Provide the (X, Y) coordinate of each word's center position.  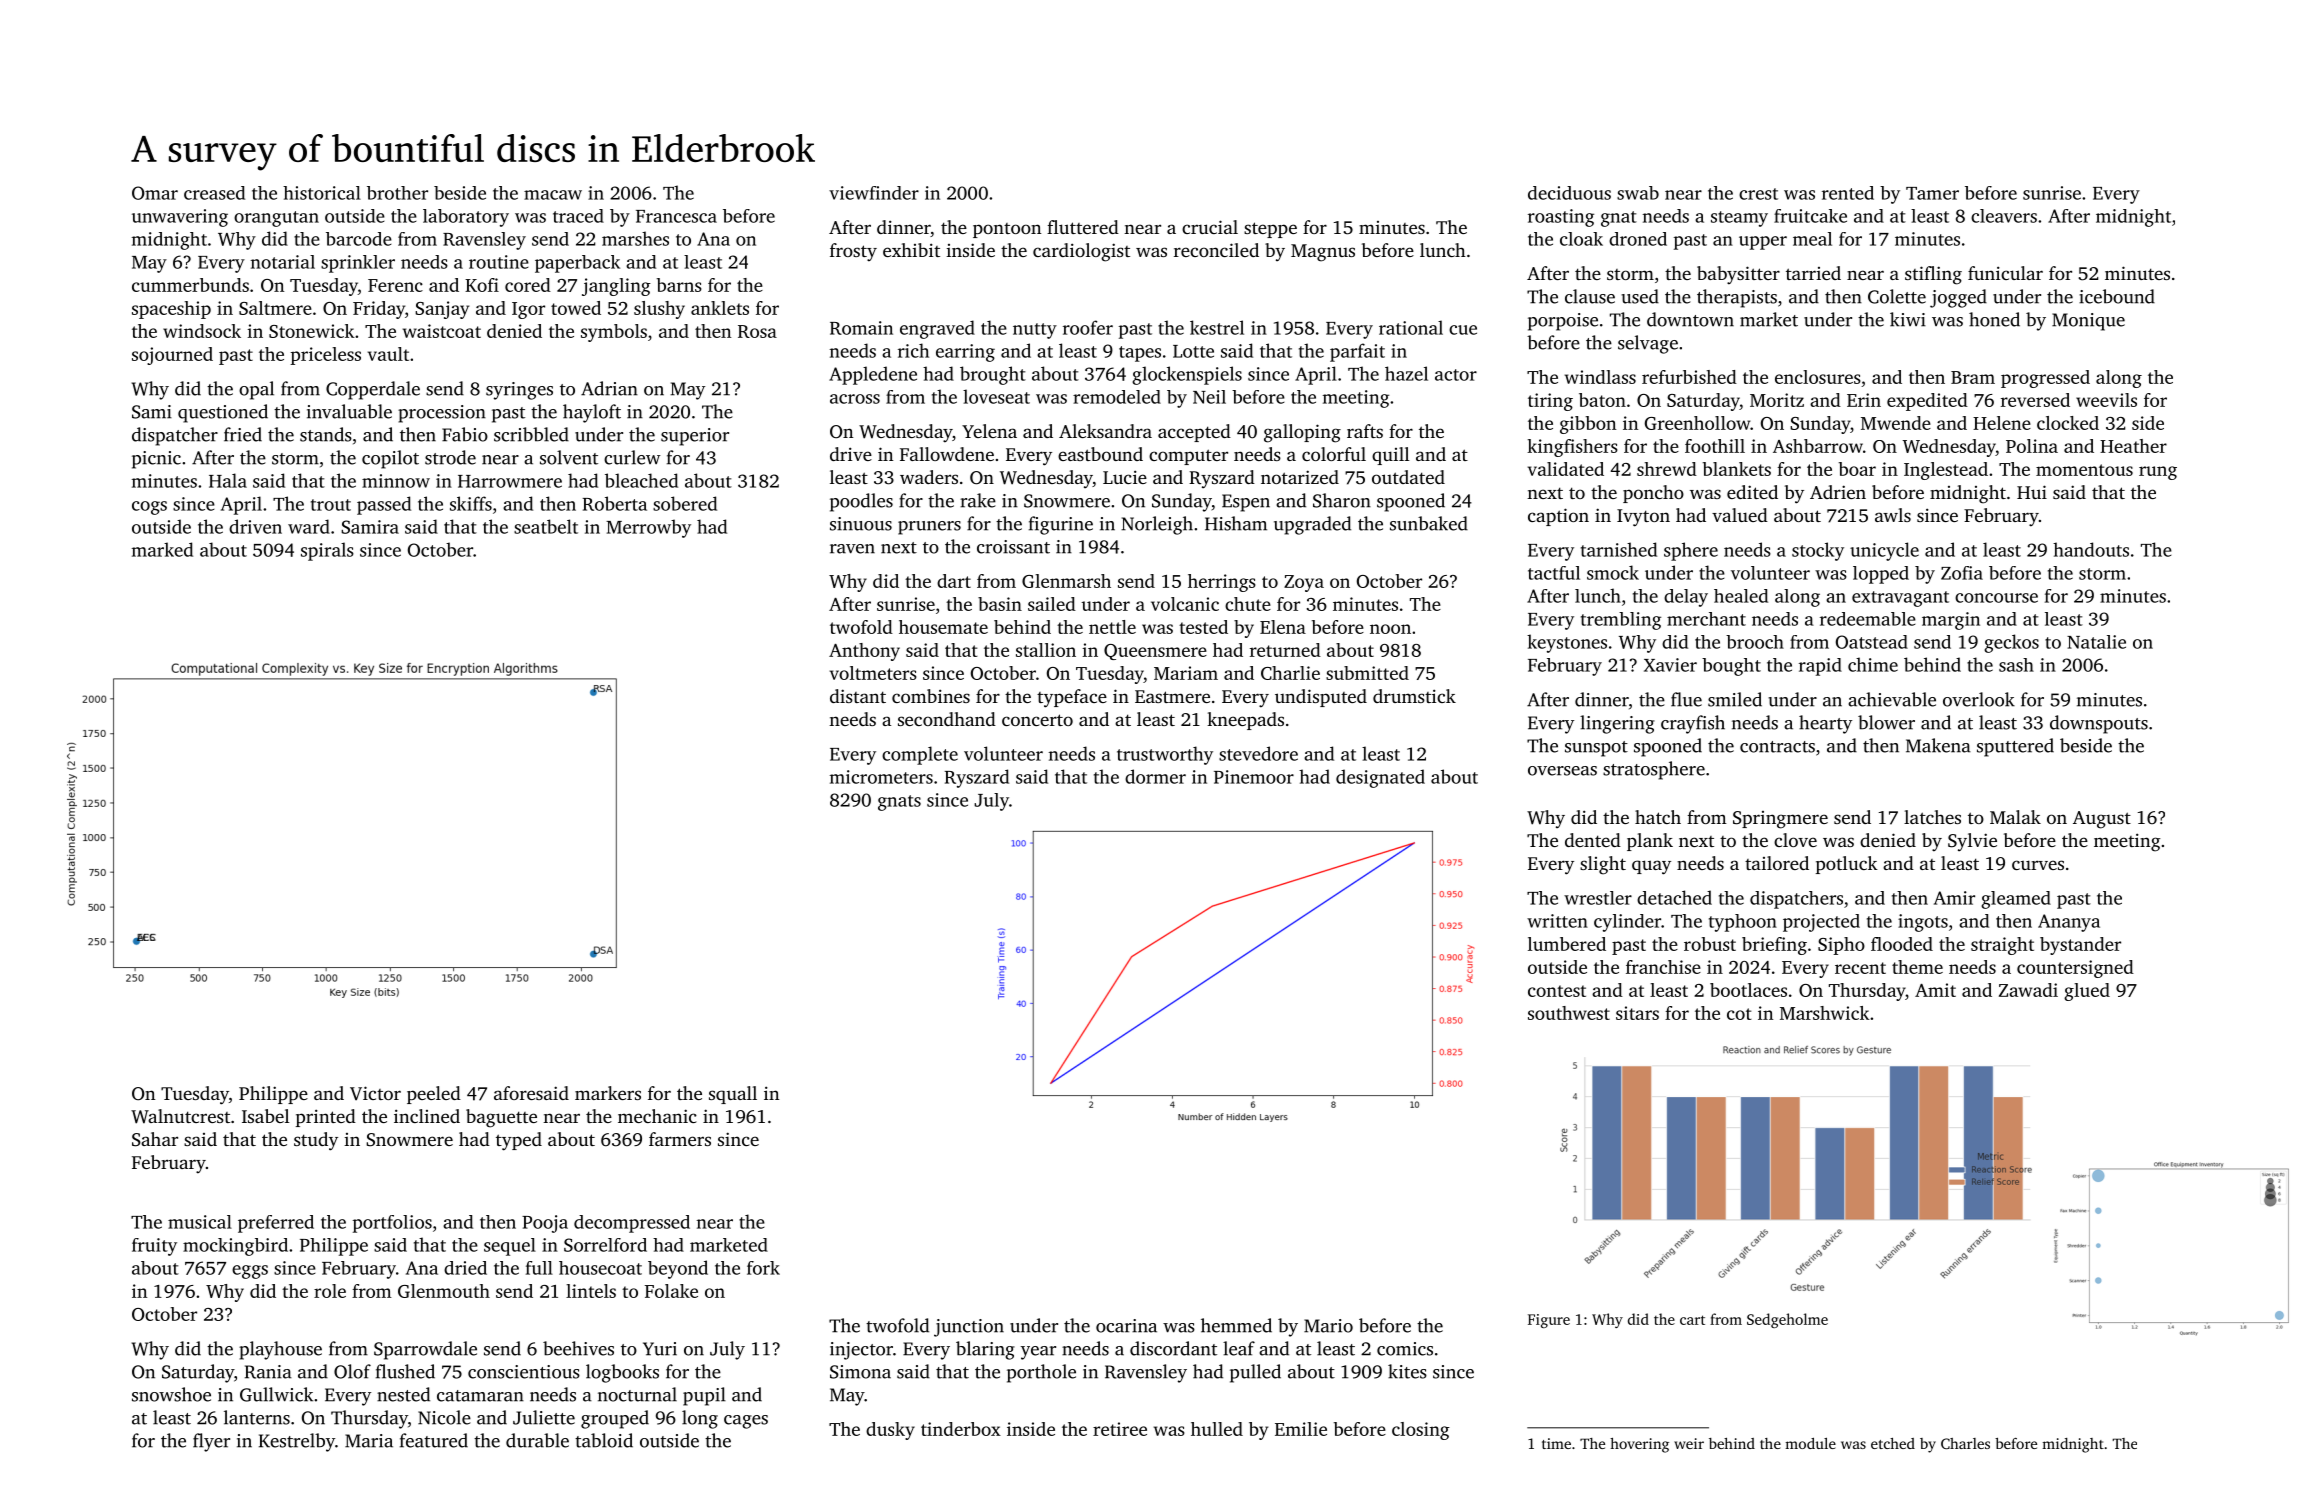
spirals (327, 551)
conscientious (524, 1372)
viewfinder (874, 193)
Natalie (2096, 642)
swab (1638, 193)
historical (322, 193)
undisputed (1321, 698)
